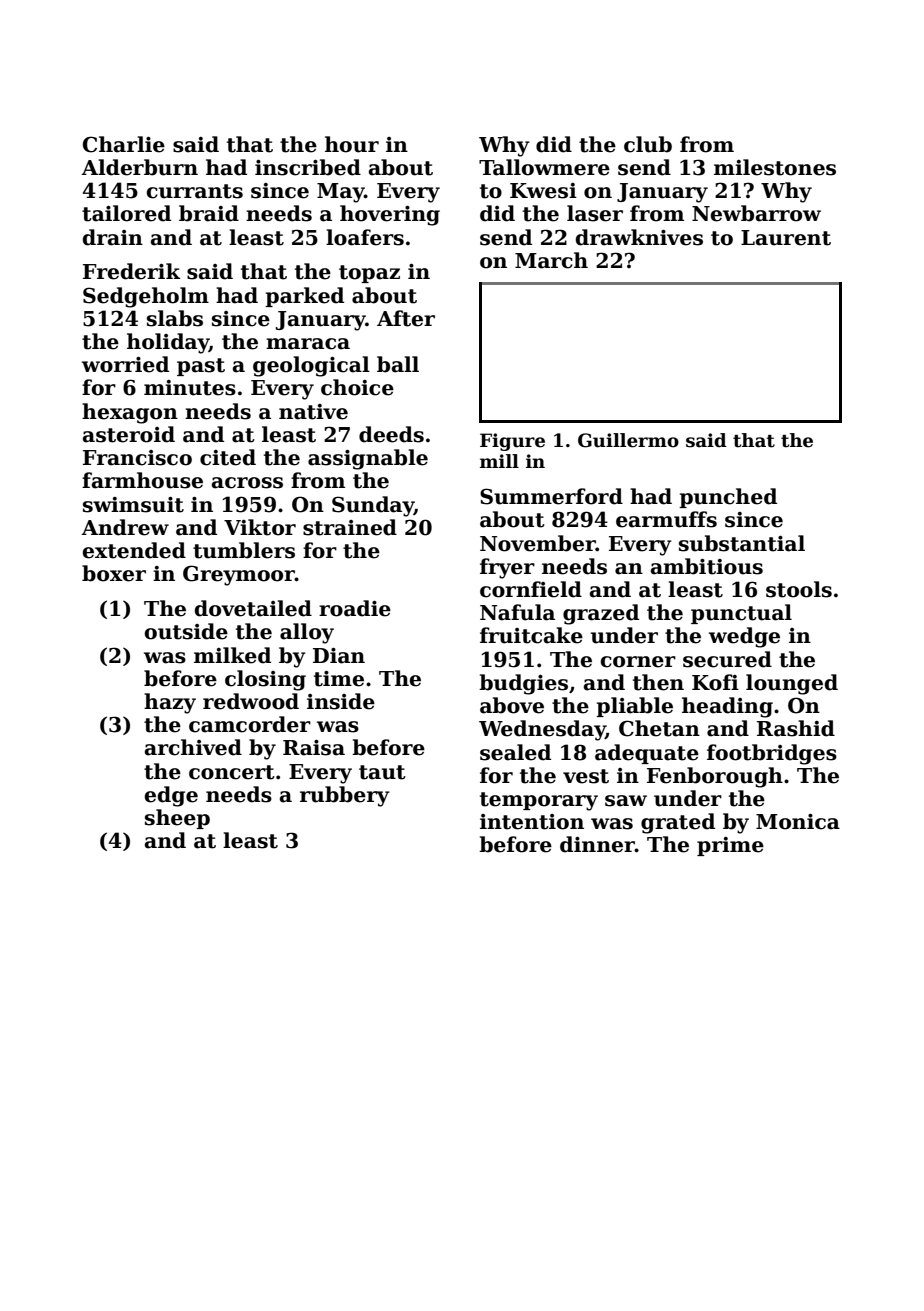 The image size is (924, 1311). Describe the element at coordinates (772, 754) in the screenshot. I see `footbridges` at that location.
